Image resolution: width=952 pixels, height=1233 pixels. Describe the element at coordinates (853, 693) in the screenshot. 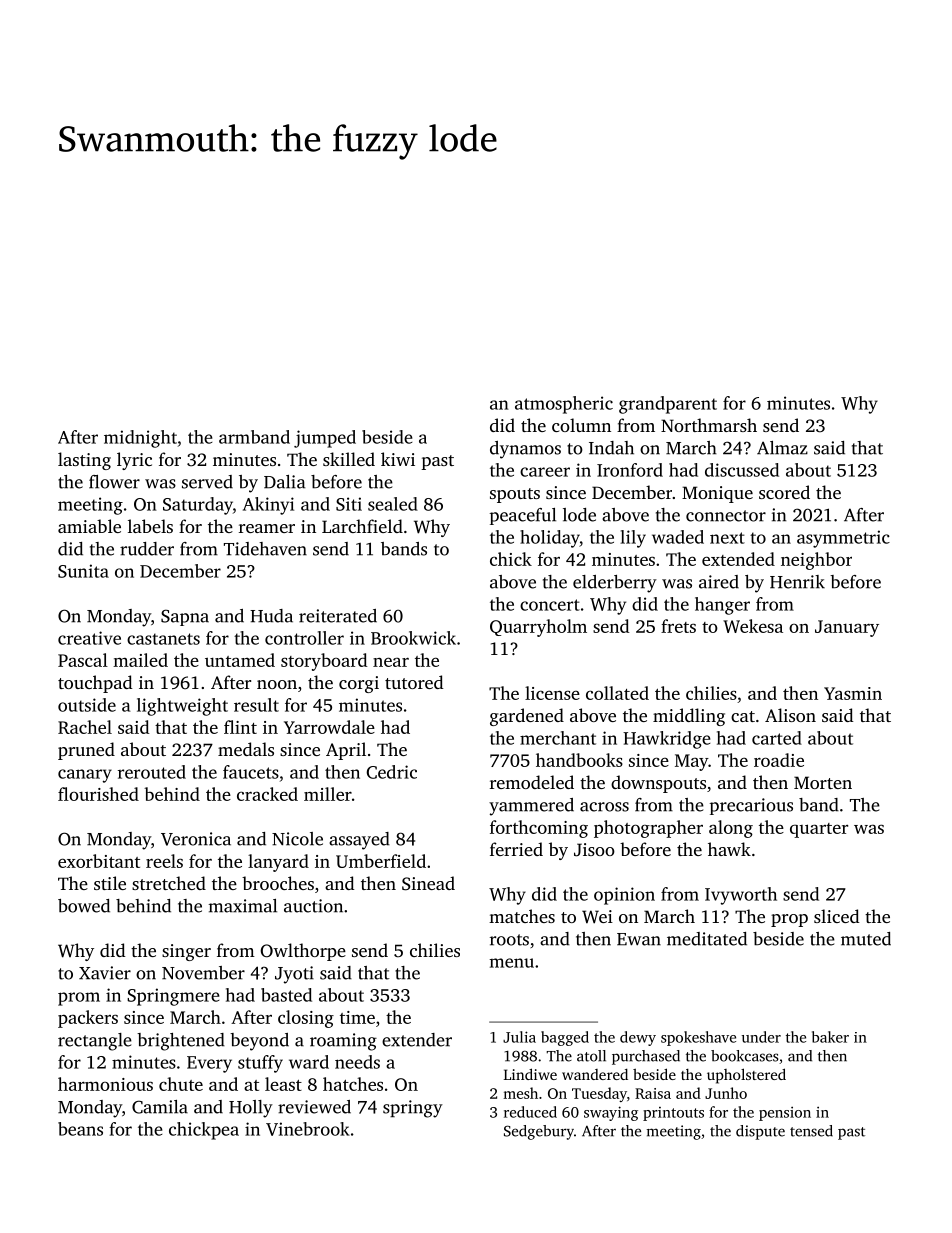

I see `Yasmin` at that location.
